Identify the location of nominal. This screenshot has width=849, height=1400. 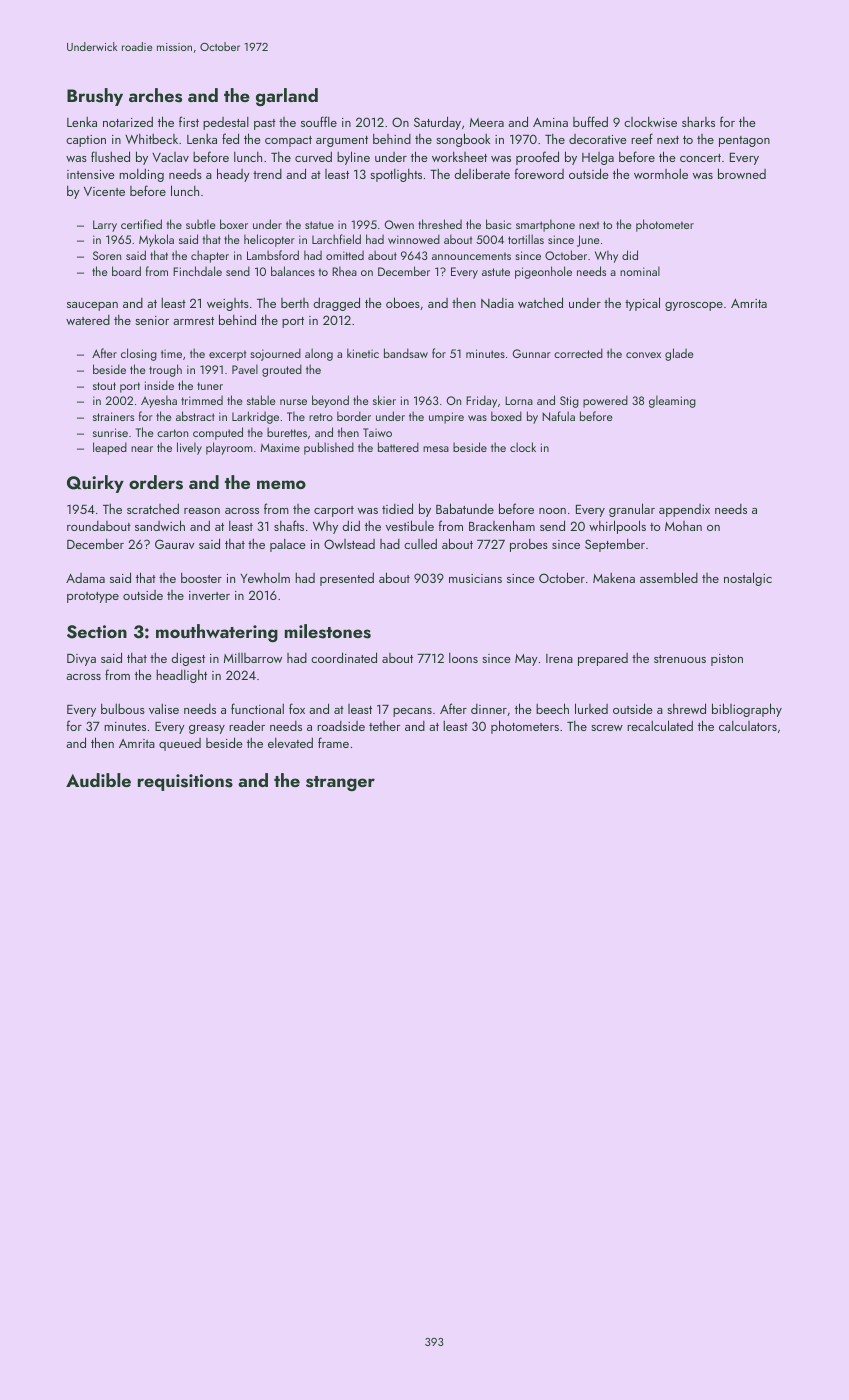
(640, 271).
